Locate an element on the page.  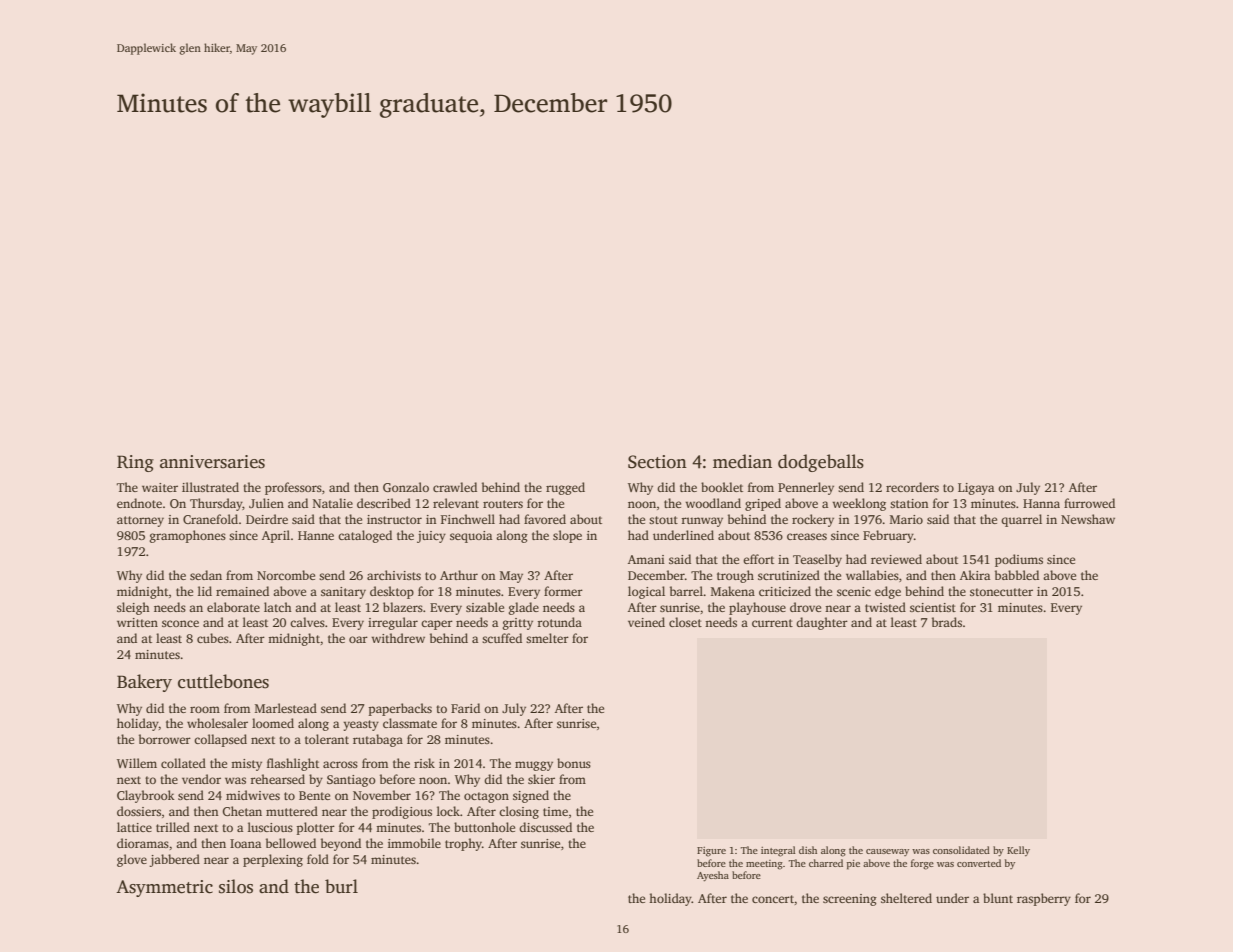
desktop is located at coordinates (392, 592).
